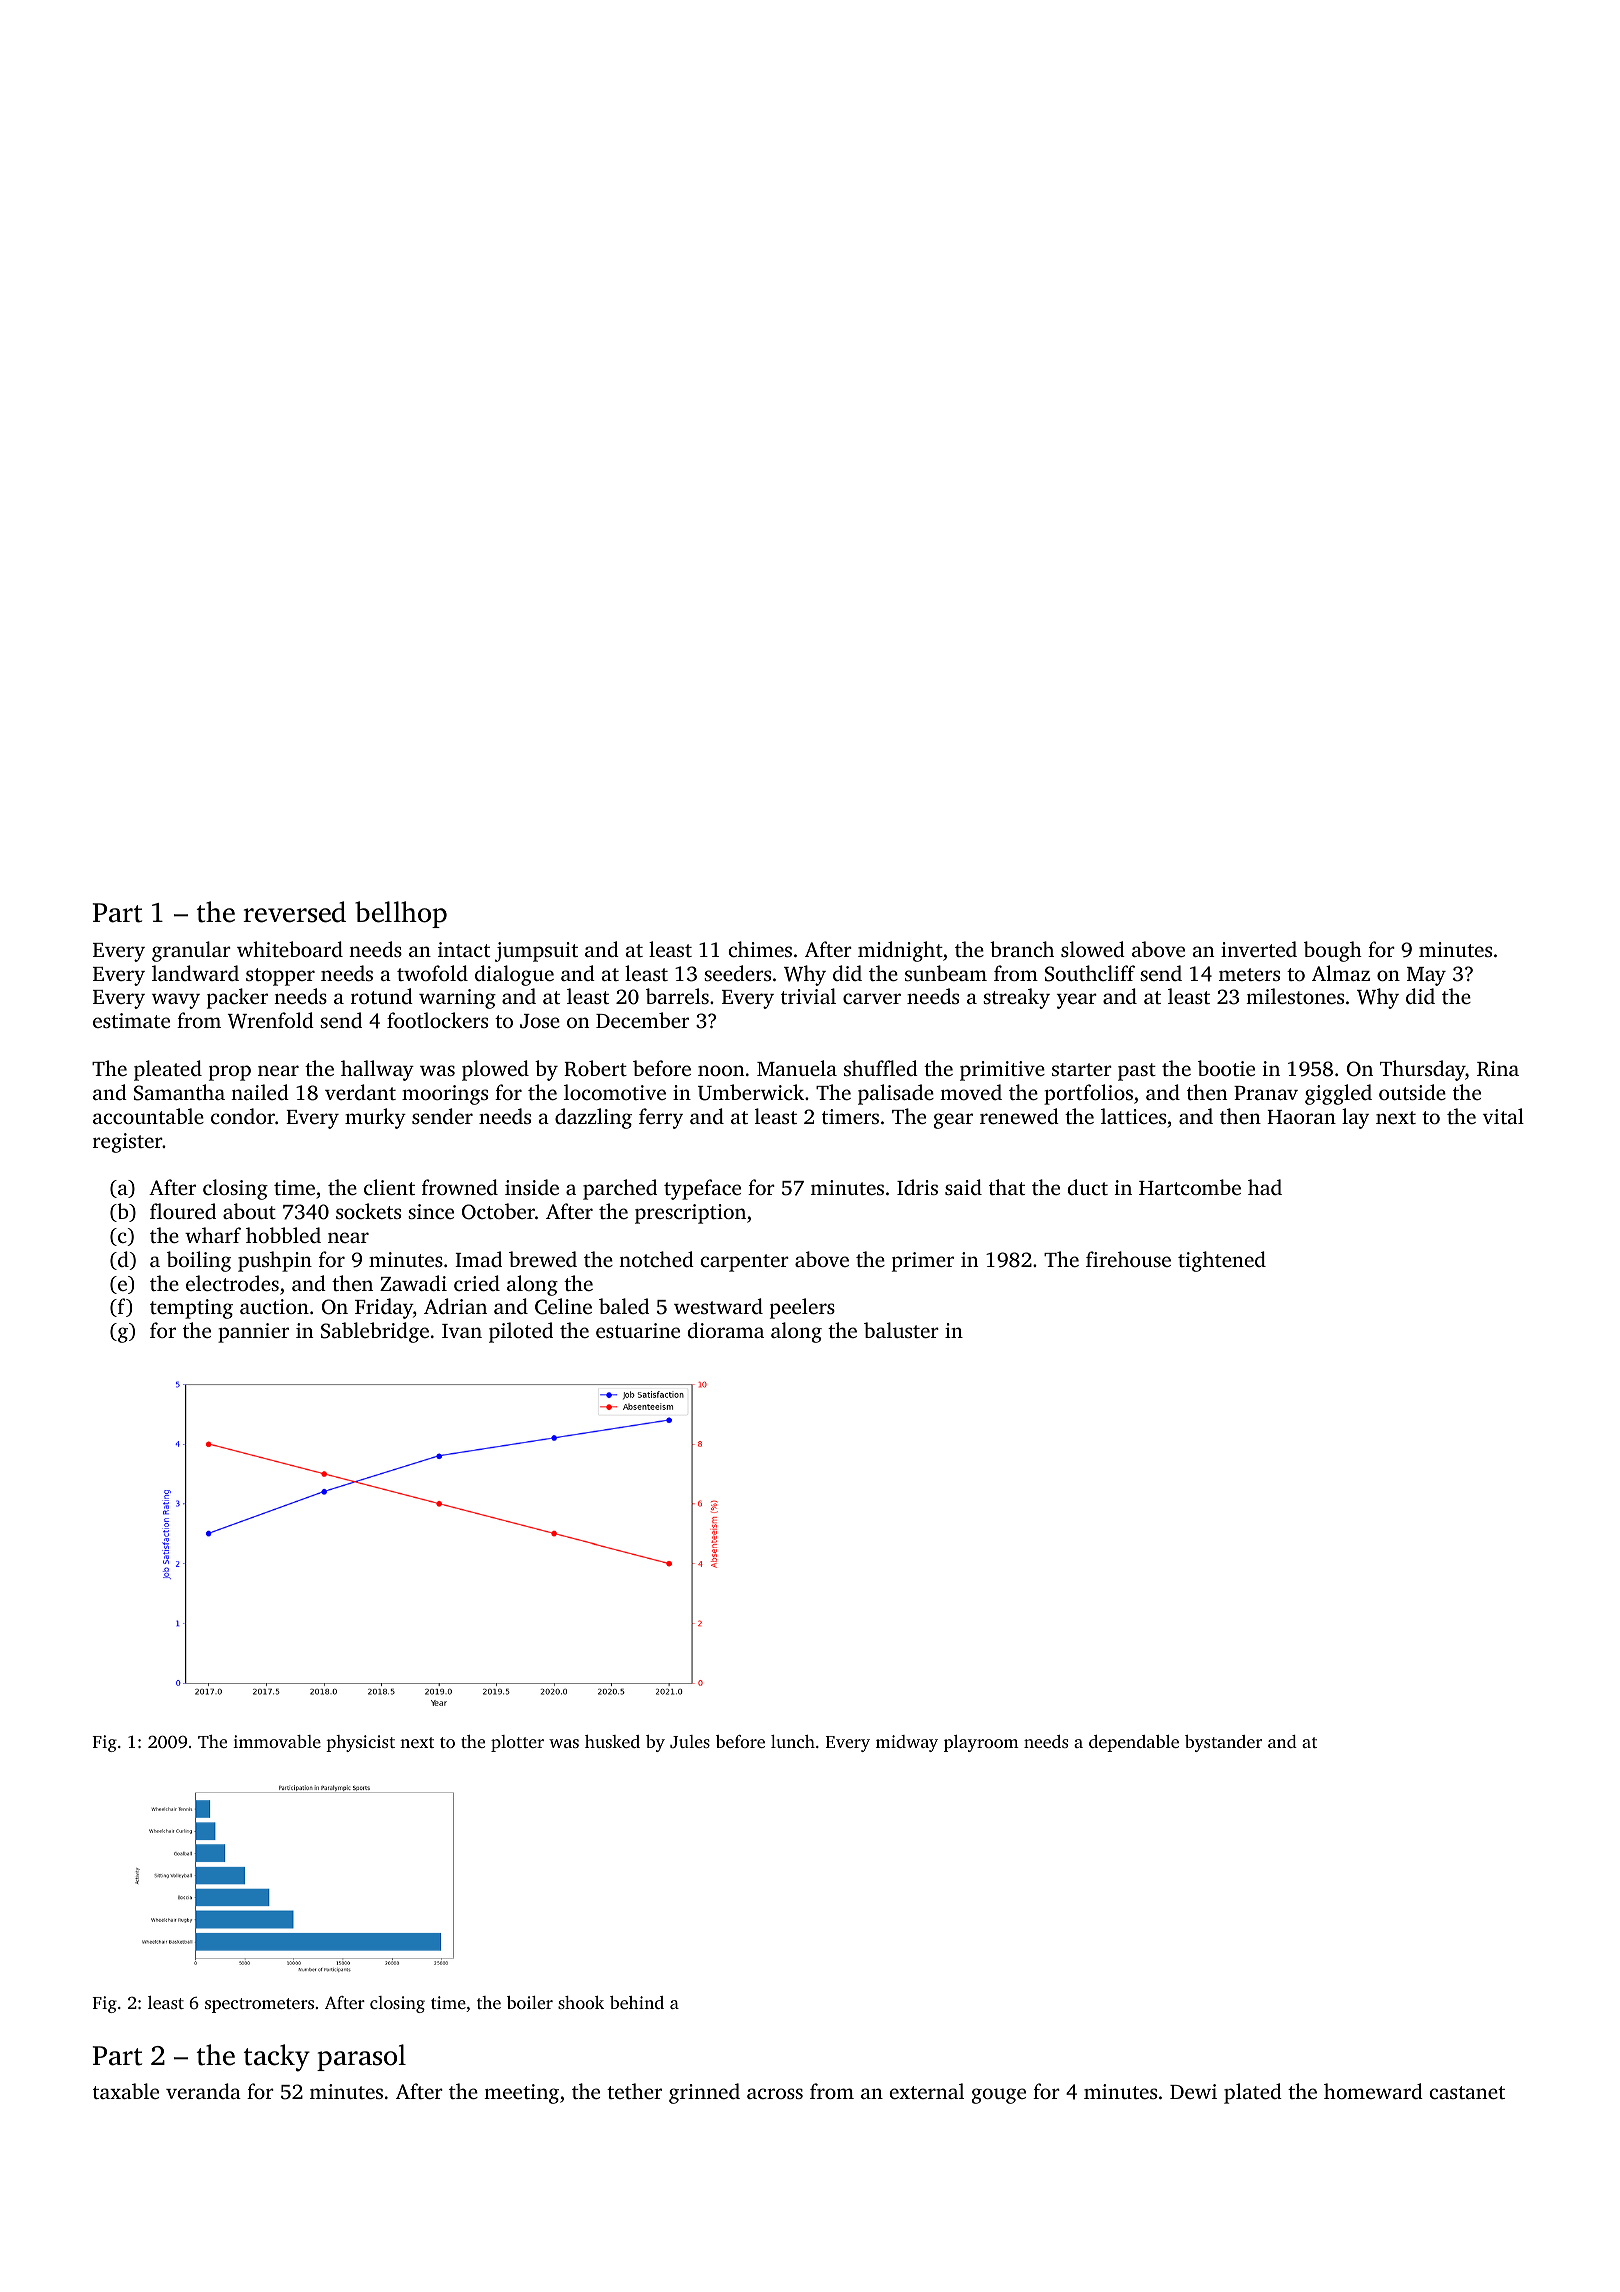  Describe the element at coordinates (1223, 1743) in the document. I see `bystander` at that location.
